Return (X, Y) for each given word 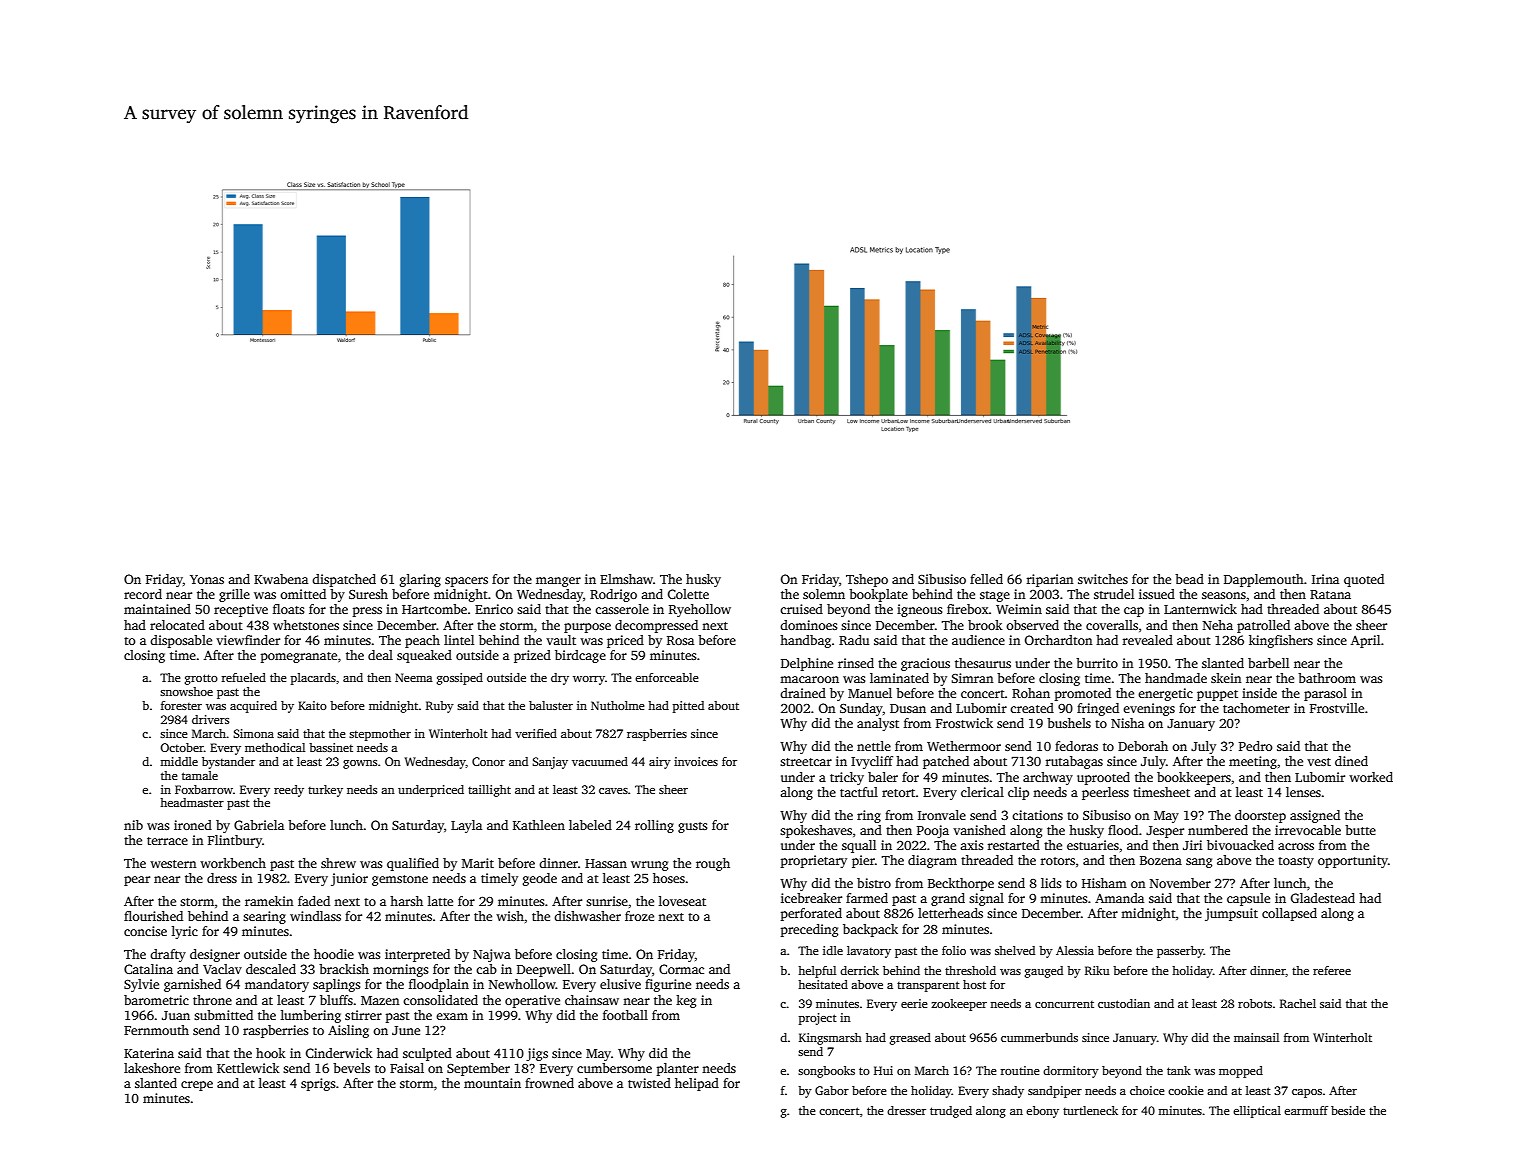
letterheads (950, 913)
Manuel (870, 693)
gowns (360, 764)
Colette (688, 594)
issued (1157, 594)
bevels (351, 1068)
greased (910, 1039)
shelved (1015, 950)
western (173, 864)
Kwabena (281, 579)
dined (1351, 761)
